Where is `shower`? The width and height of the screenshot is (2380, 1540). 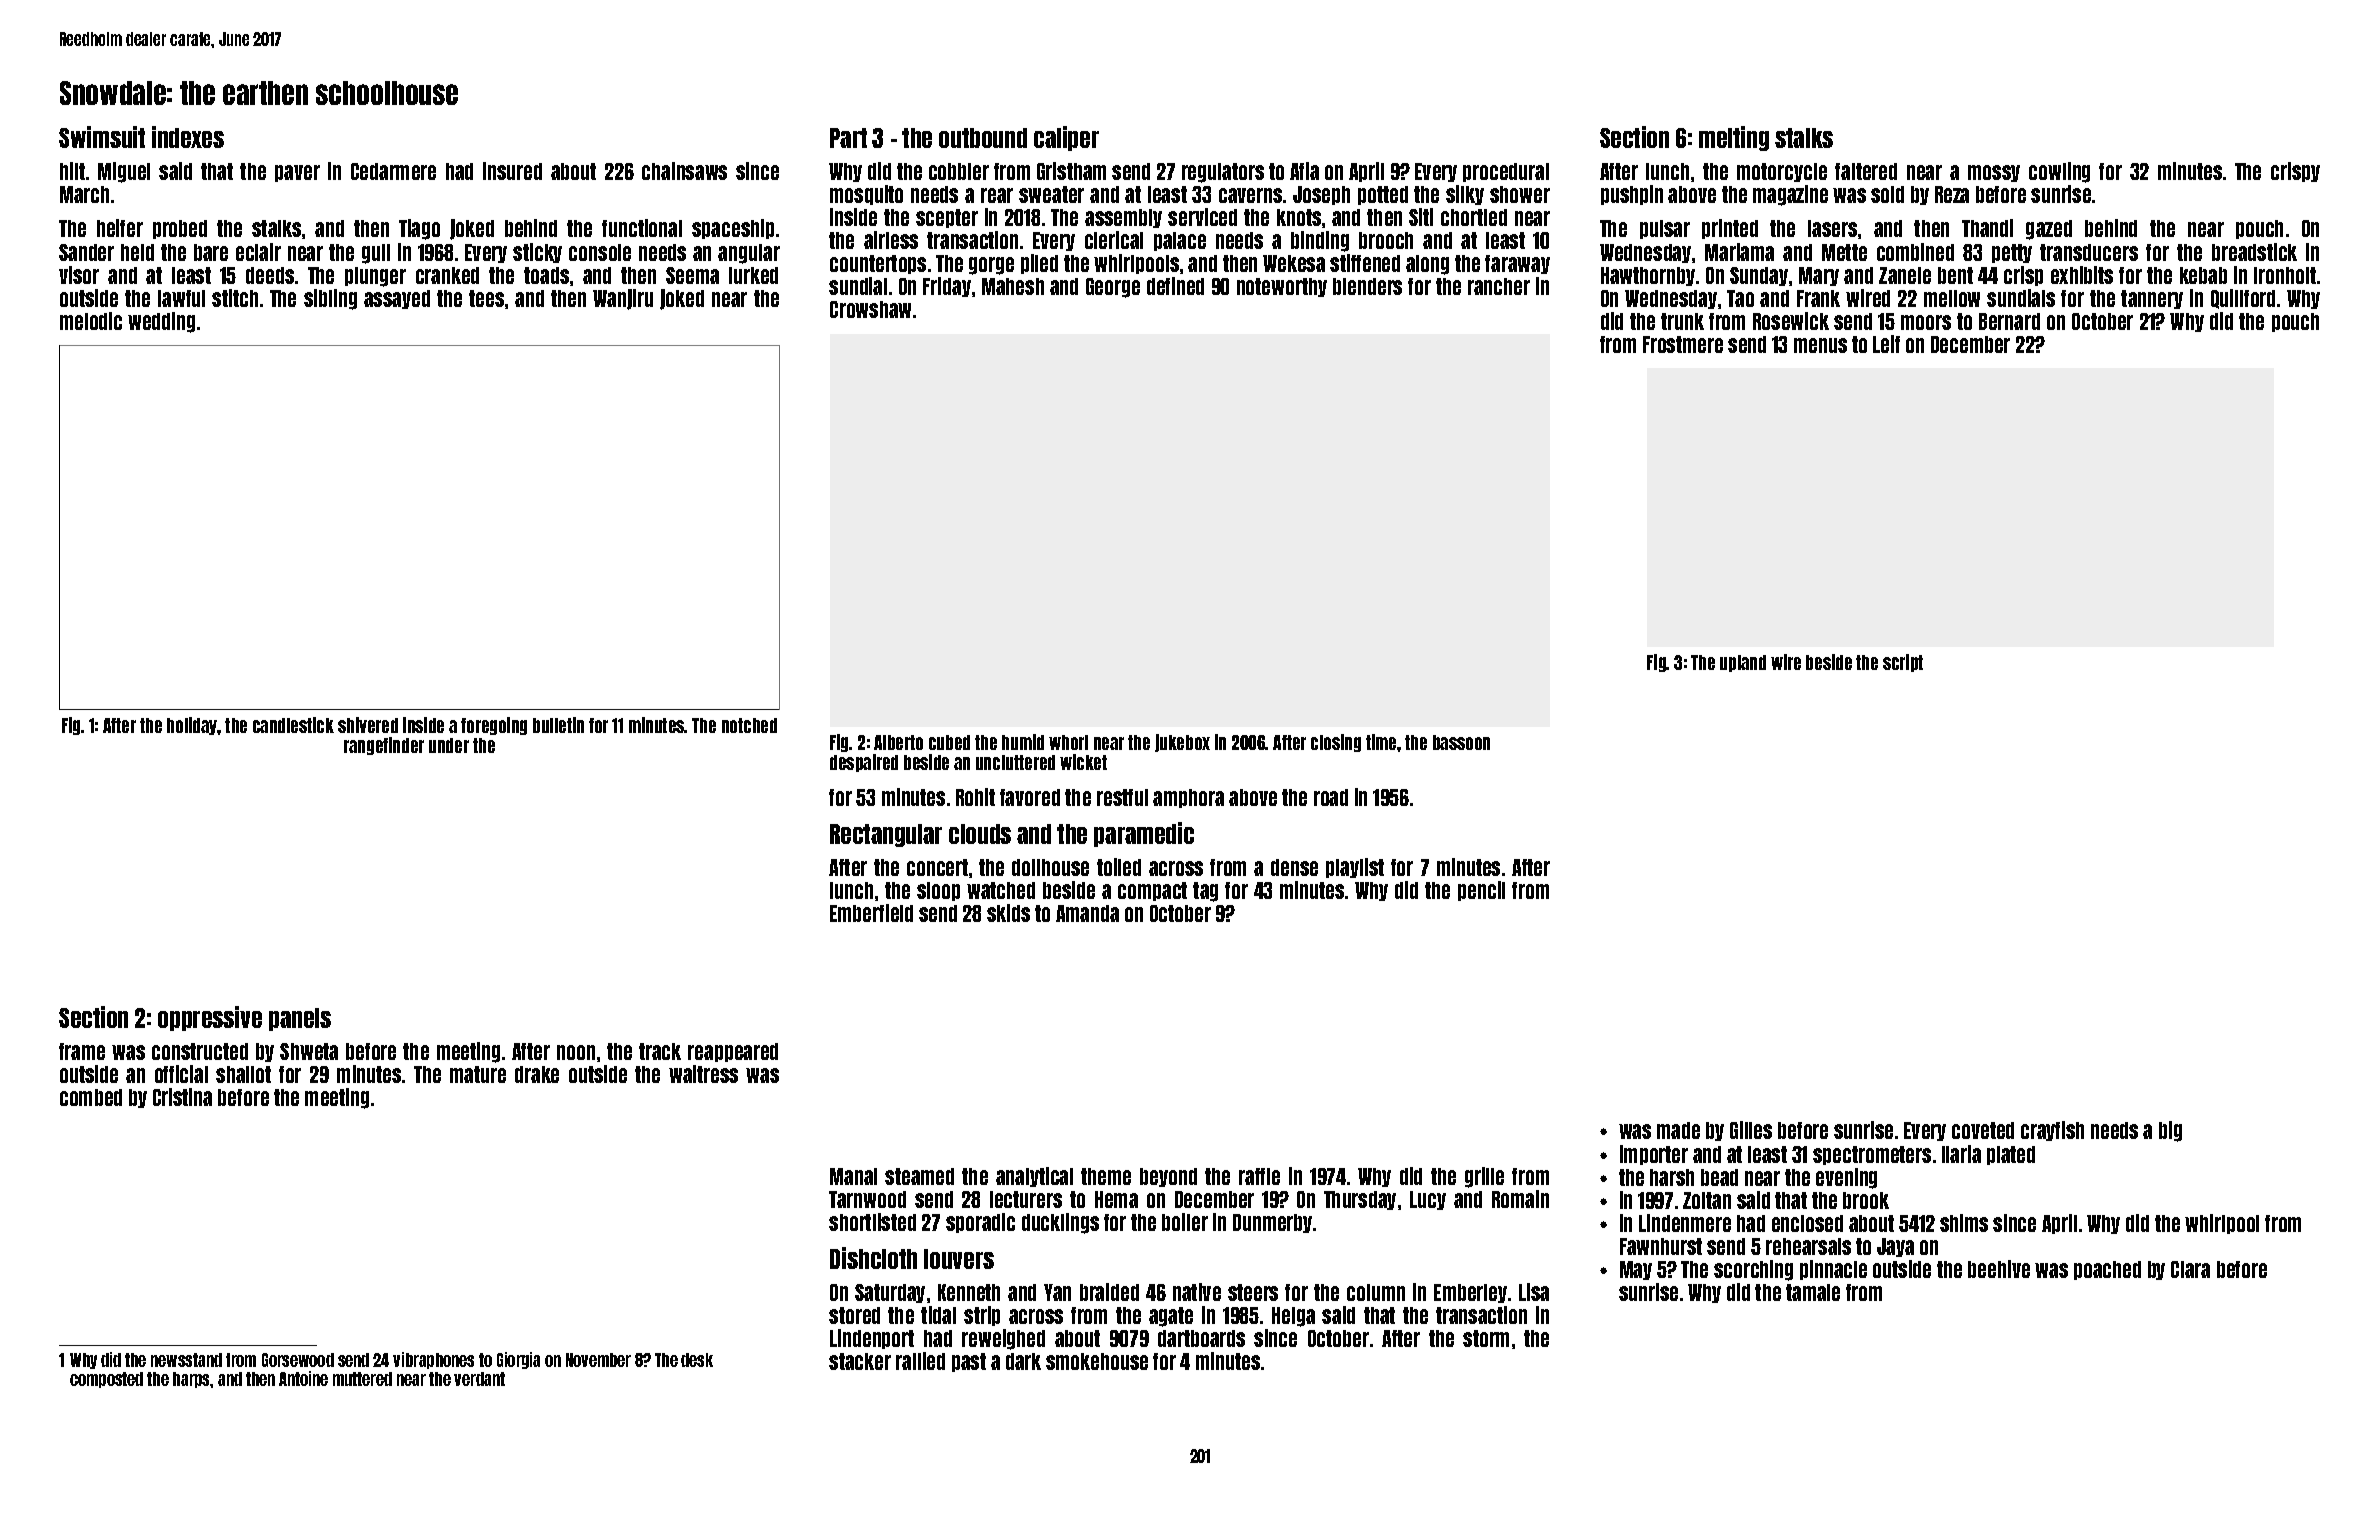 shower is located at coordinates (1520, 194).
